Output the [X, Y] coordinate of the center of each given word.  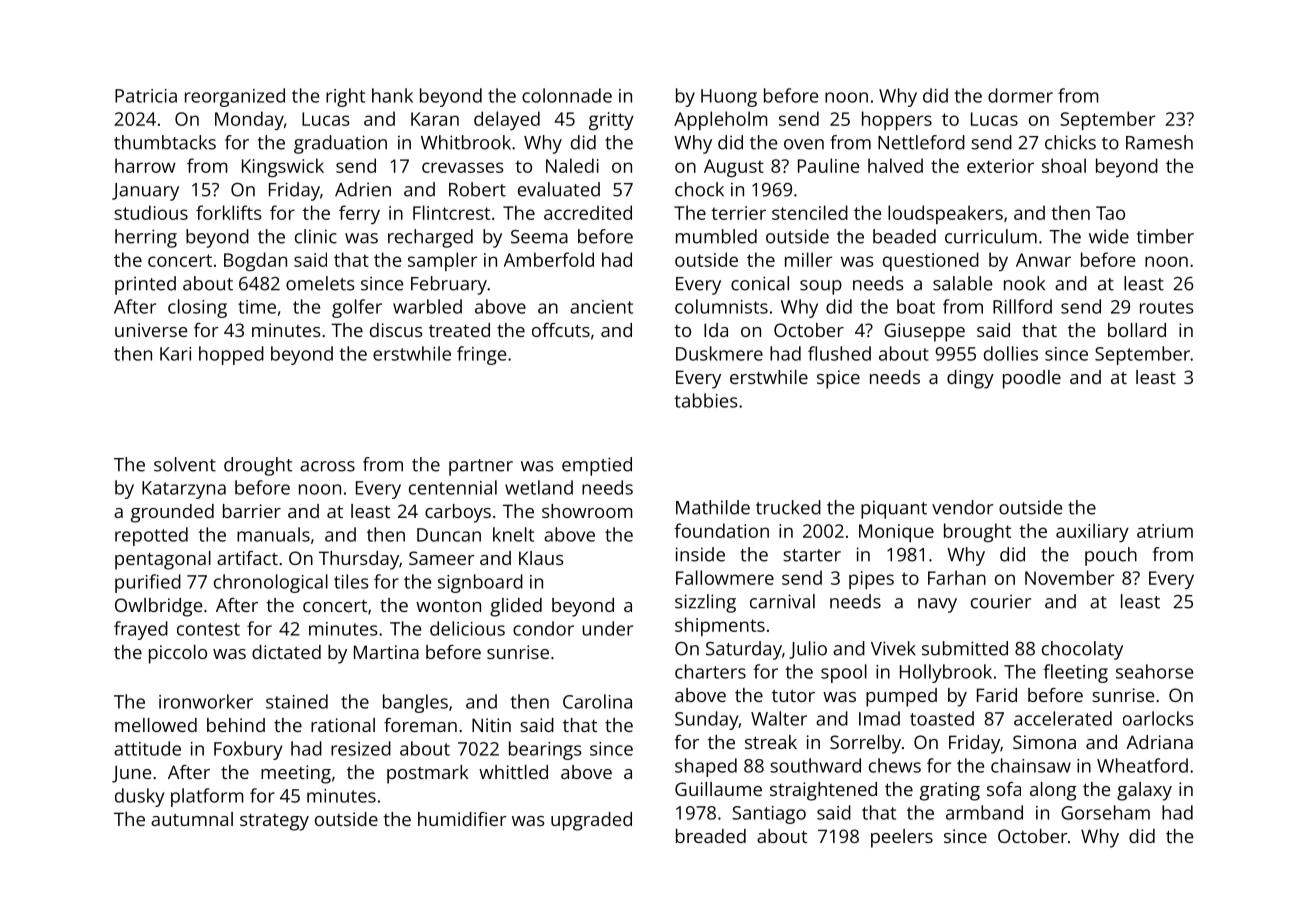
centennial [453, 487]
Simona [1044, 742]
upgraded [591, 821]
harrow [145, 165]
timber [1165, 236]
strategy [274, 822]
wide [1109, 236]
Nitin [491, 725]
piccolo [178, 654]
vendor [962, 507]
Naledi [572, 165]
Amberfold [549, 259]
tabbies [706, 400]
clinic [316, 236]
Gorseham [1105, 812]
